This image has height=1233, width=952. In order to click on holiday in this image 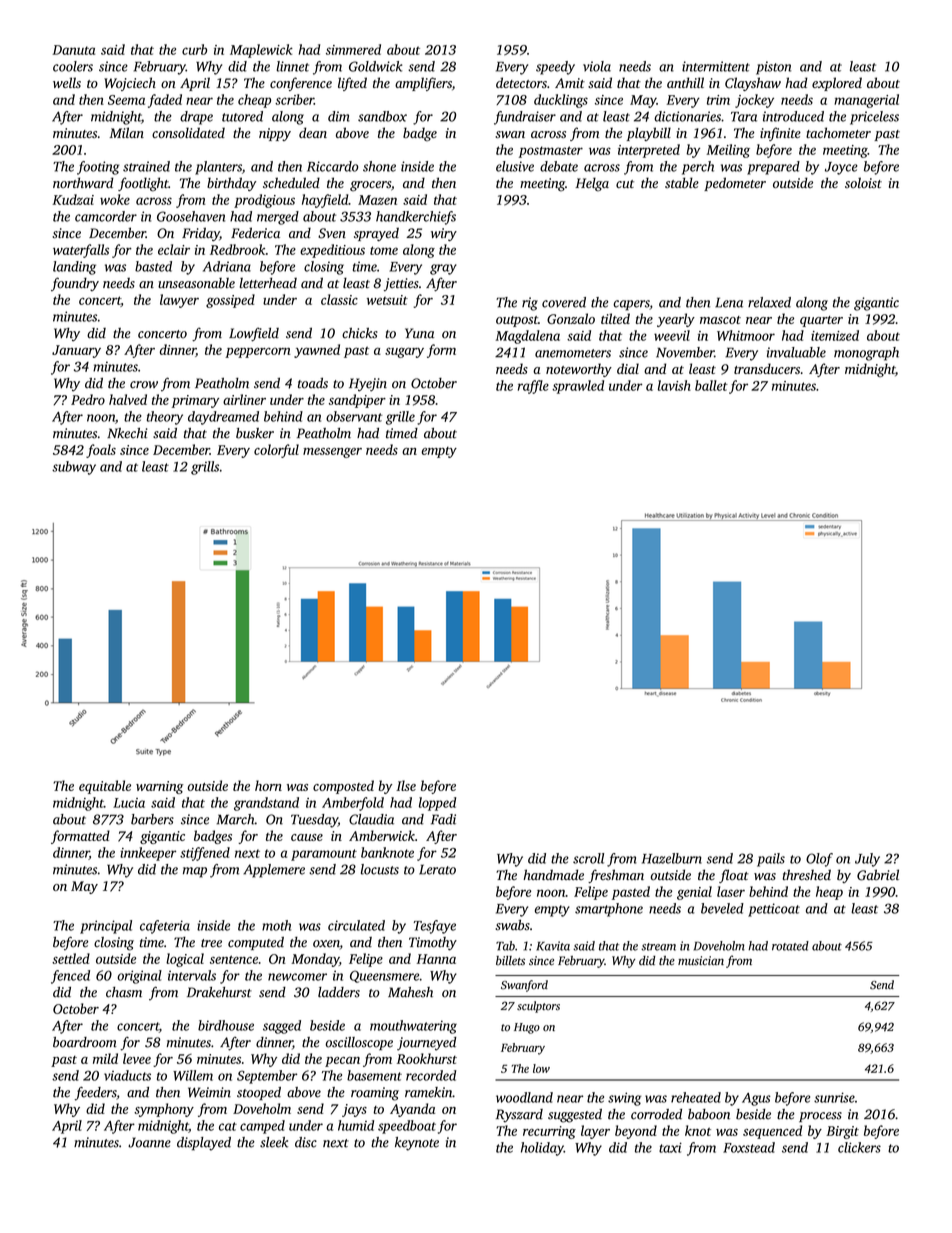, I will do `click(542, 1149)`.
